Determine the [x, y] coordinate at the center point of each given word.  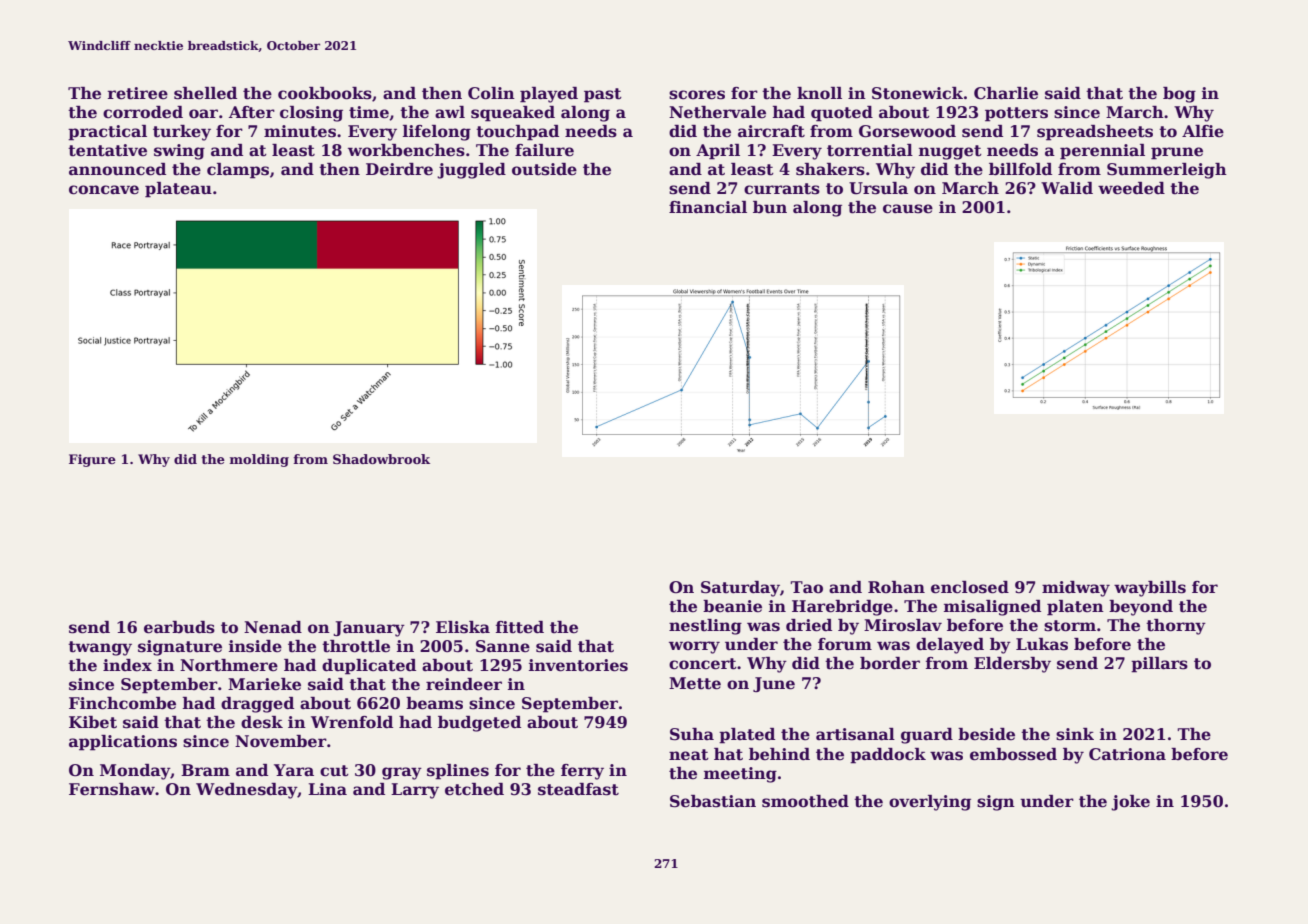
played [549, 95]
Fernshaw [112, 789]
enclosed [970, 587]
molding [259, 460]
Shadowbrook [381, 459]
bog [1179, 95]
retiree [138, 93]
